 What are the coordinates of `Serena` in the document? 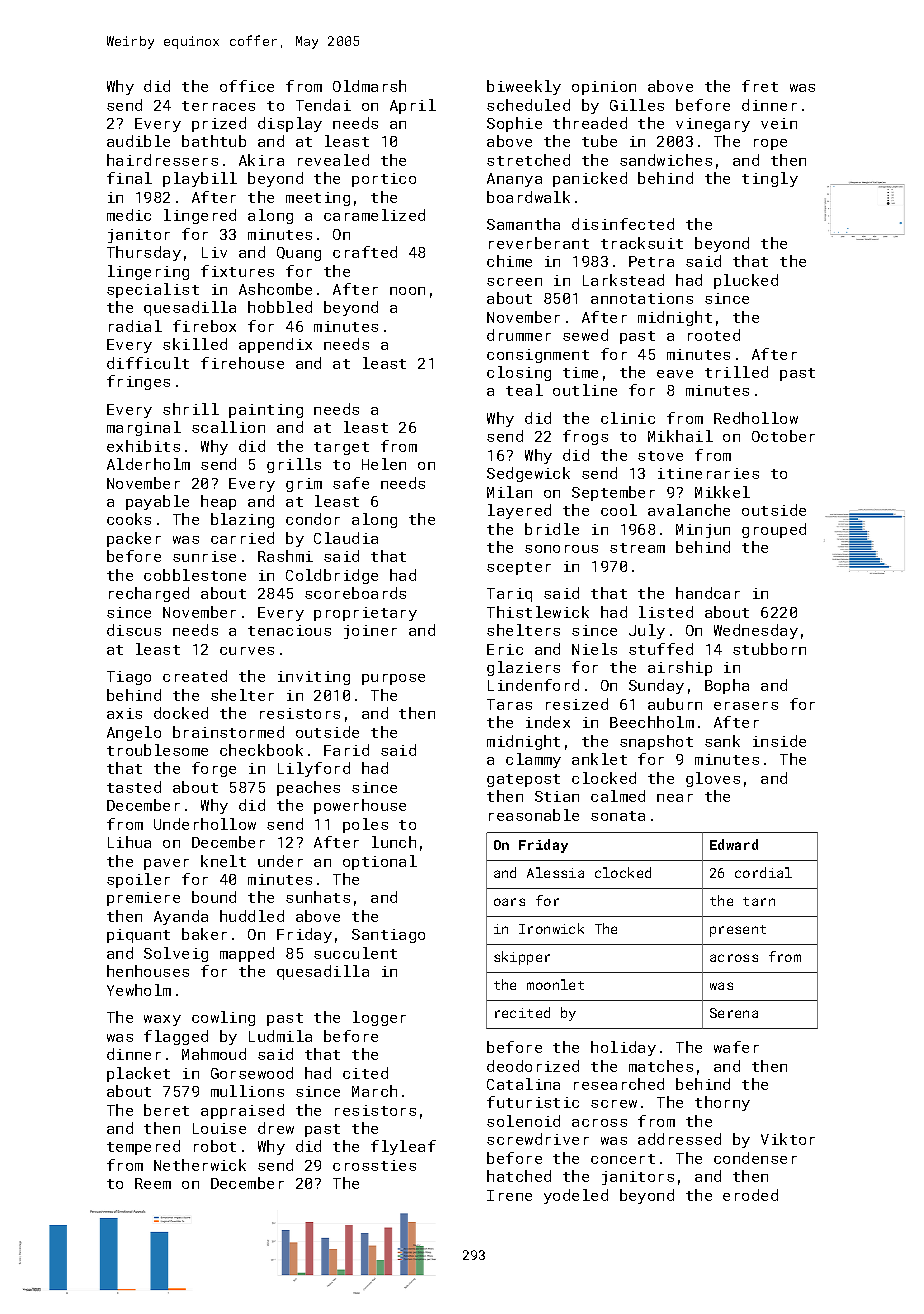 It's located at (734, 1013).
